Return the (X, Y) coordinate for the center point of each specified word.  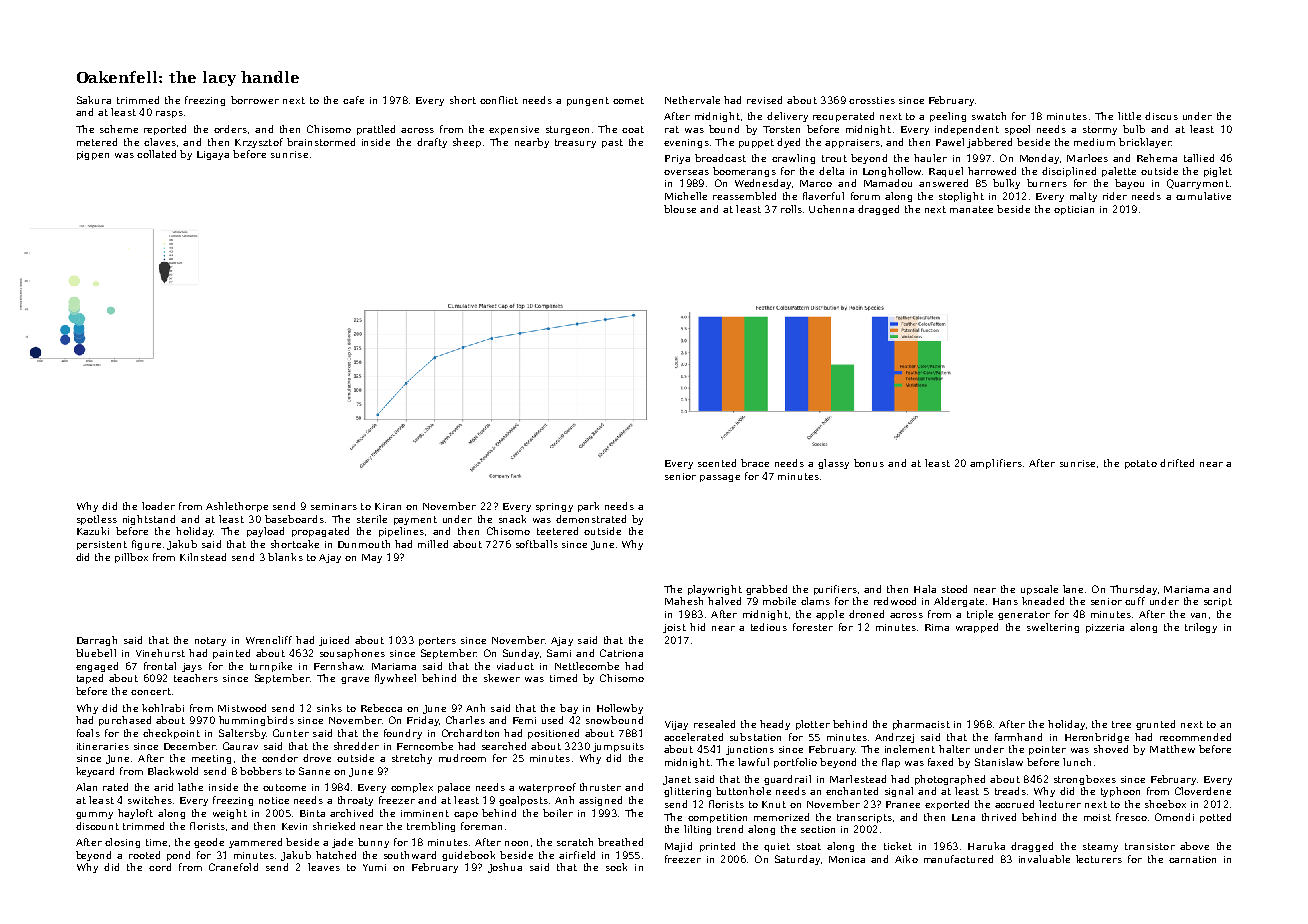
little (1129, 116)
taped (90, 679)
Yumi (374, 867)
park (588, 507)
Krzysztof (259, 143)
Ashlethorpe (237, 507)
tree (1121, 724)
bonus (869, 463)
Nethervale (692, 100)
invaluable (1044, 859)
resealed (714, 724)
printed (717, 847)
